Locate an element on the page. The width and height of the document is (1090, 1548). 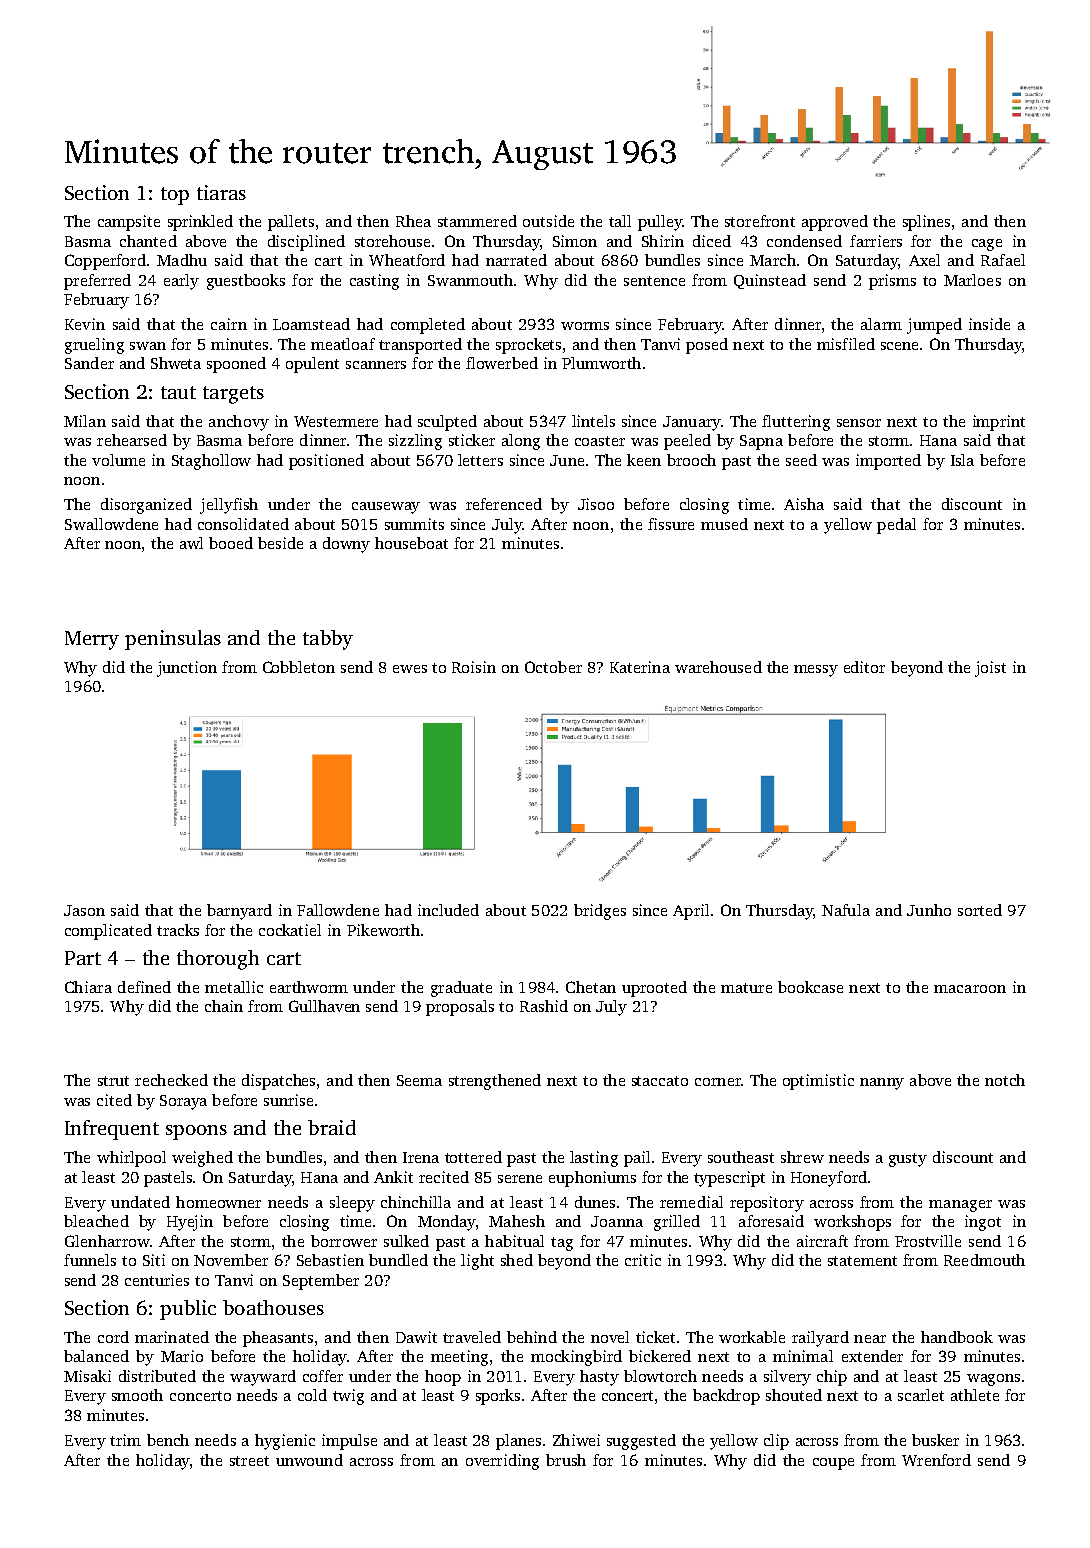
street is located at coordinates (249, 1461).
